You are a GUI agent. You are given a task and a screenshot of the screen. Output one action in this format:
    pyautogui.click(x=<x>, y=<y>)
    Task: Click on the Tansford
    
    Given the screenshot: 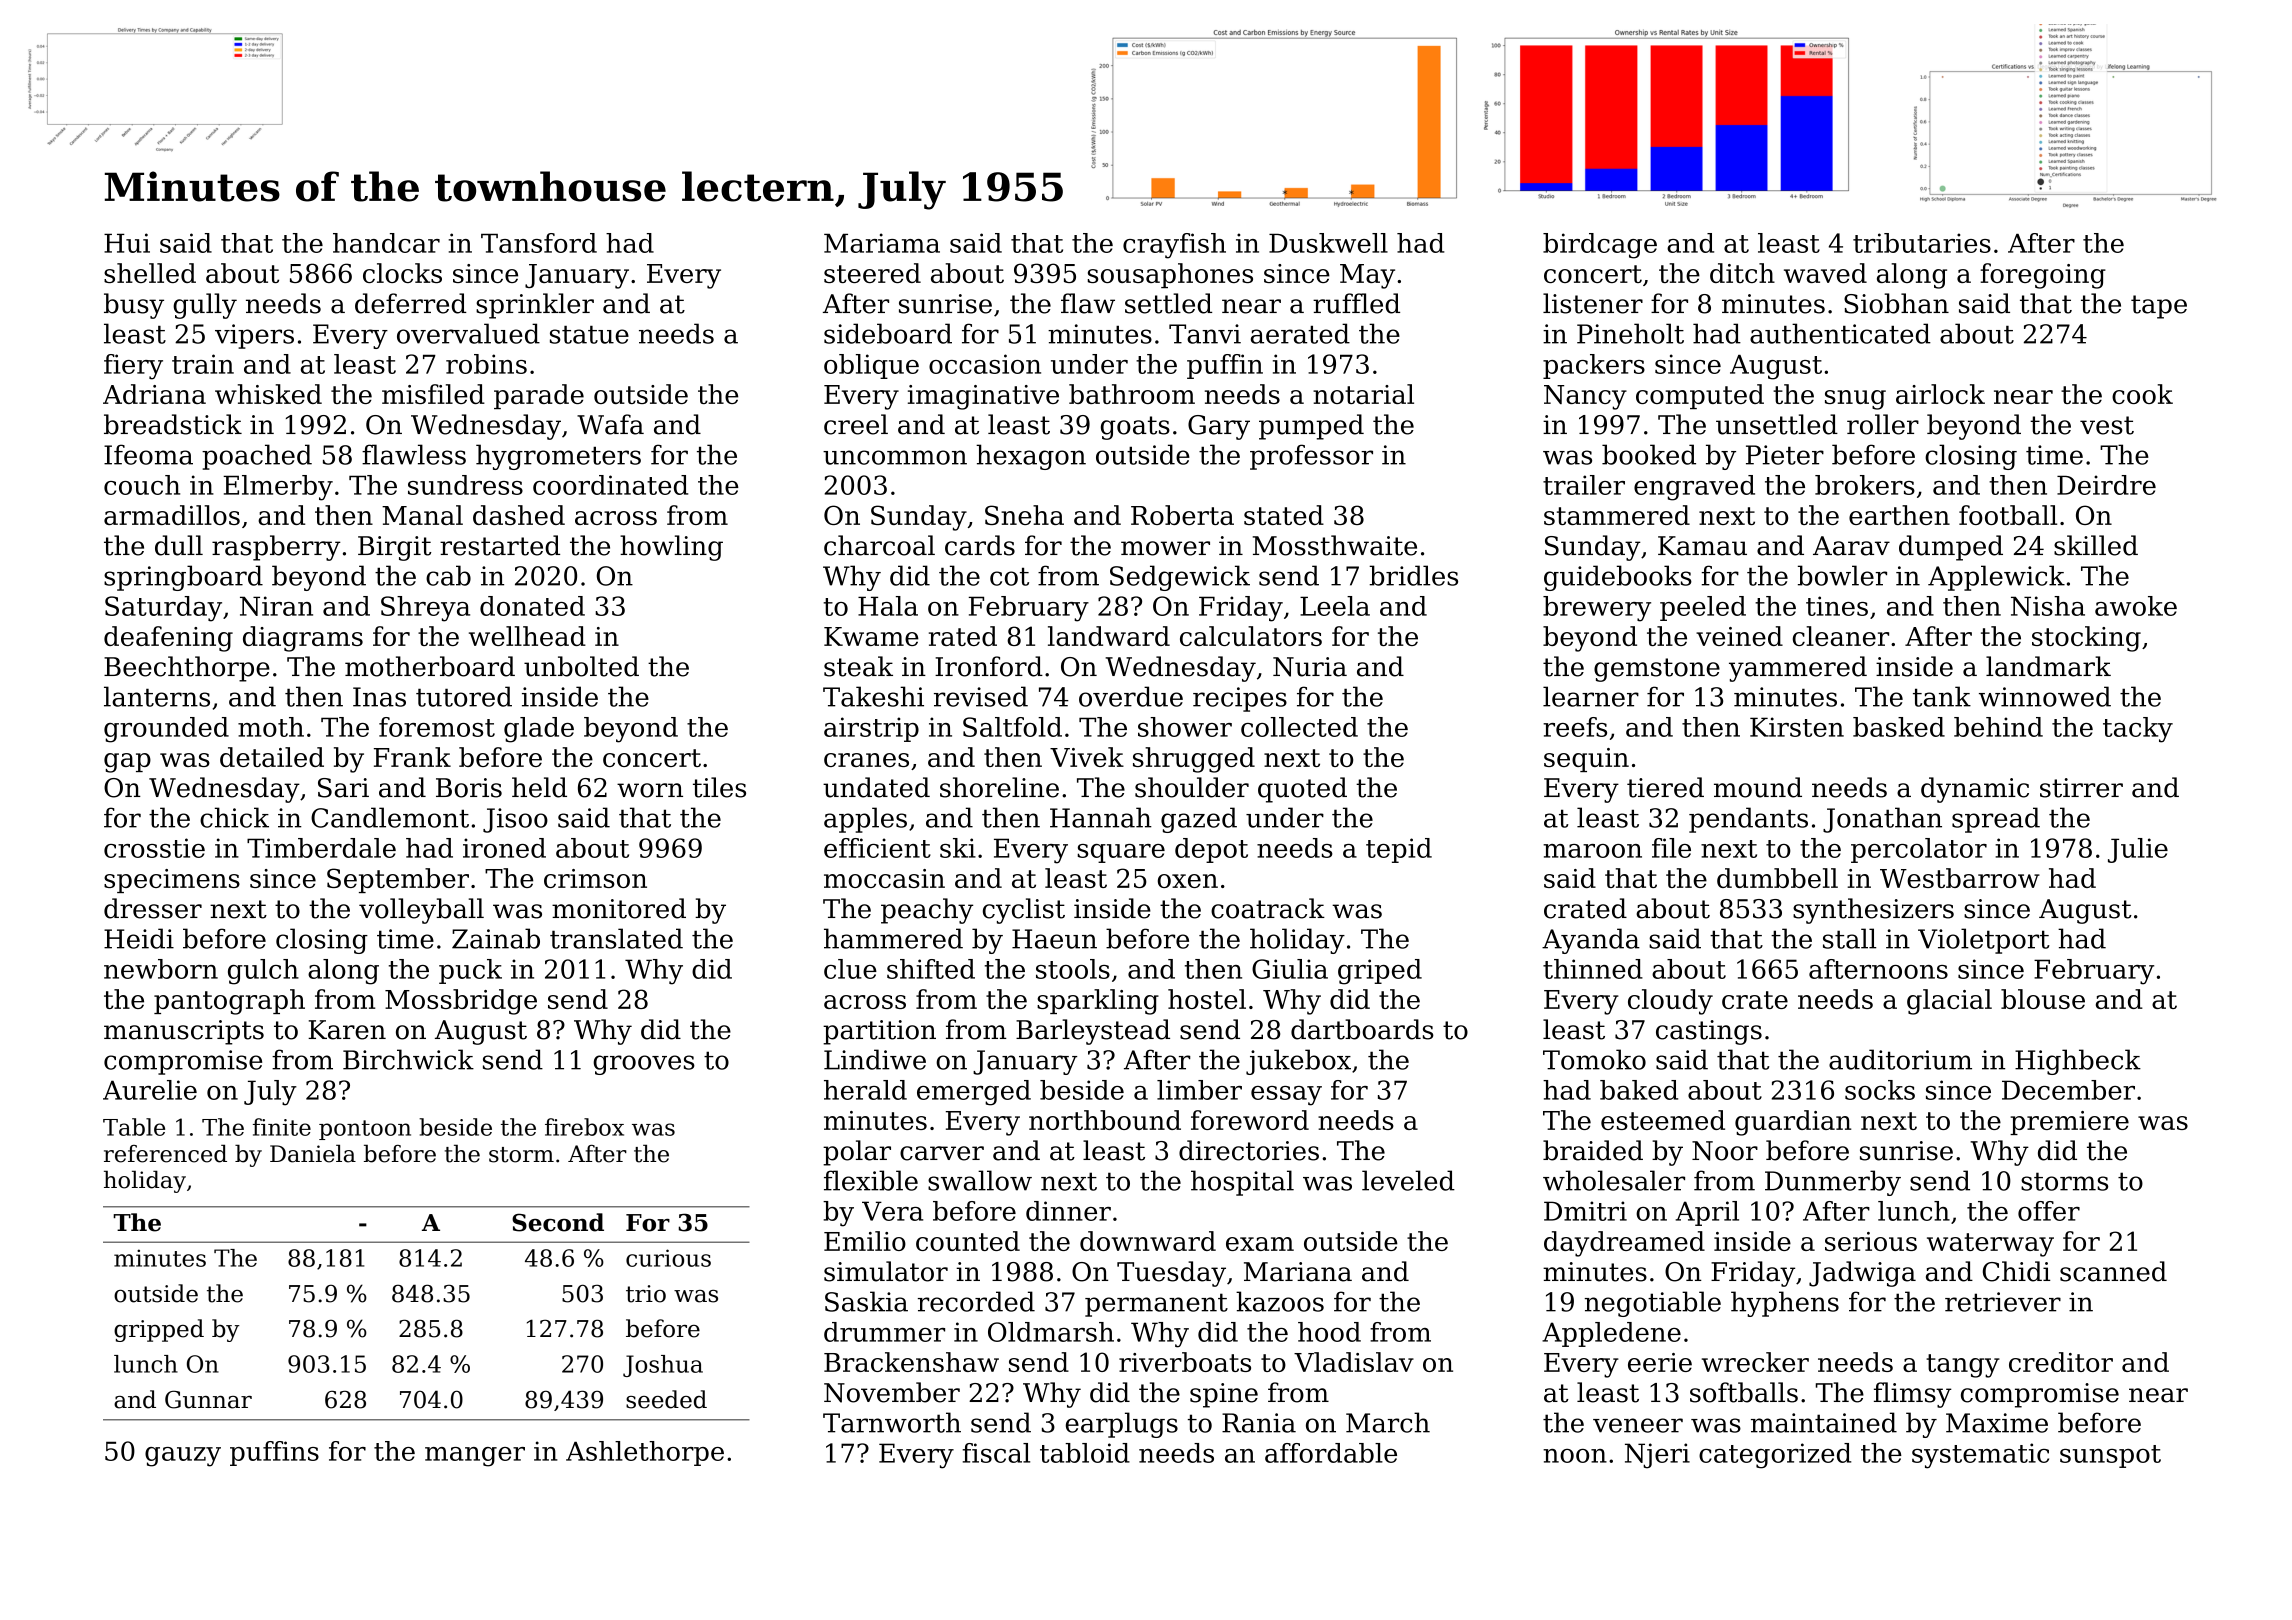 What is the action you would take?
    pyautogui.click(x=539, y=243)
